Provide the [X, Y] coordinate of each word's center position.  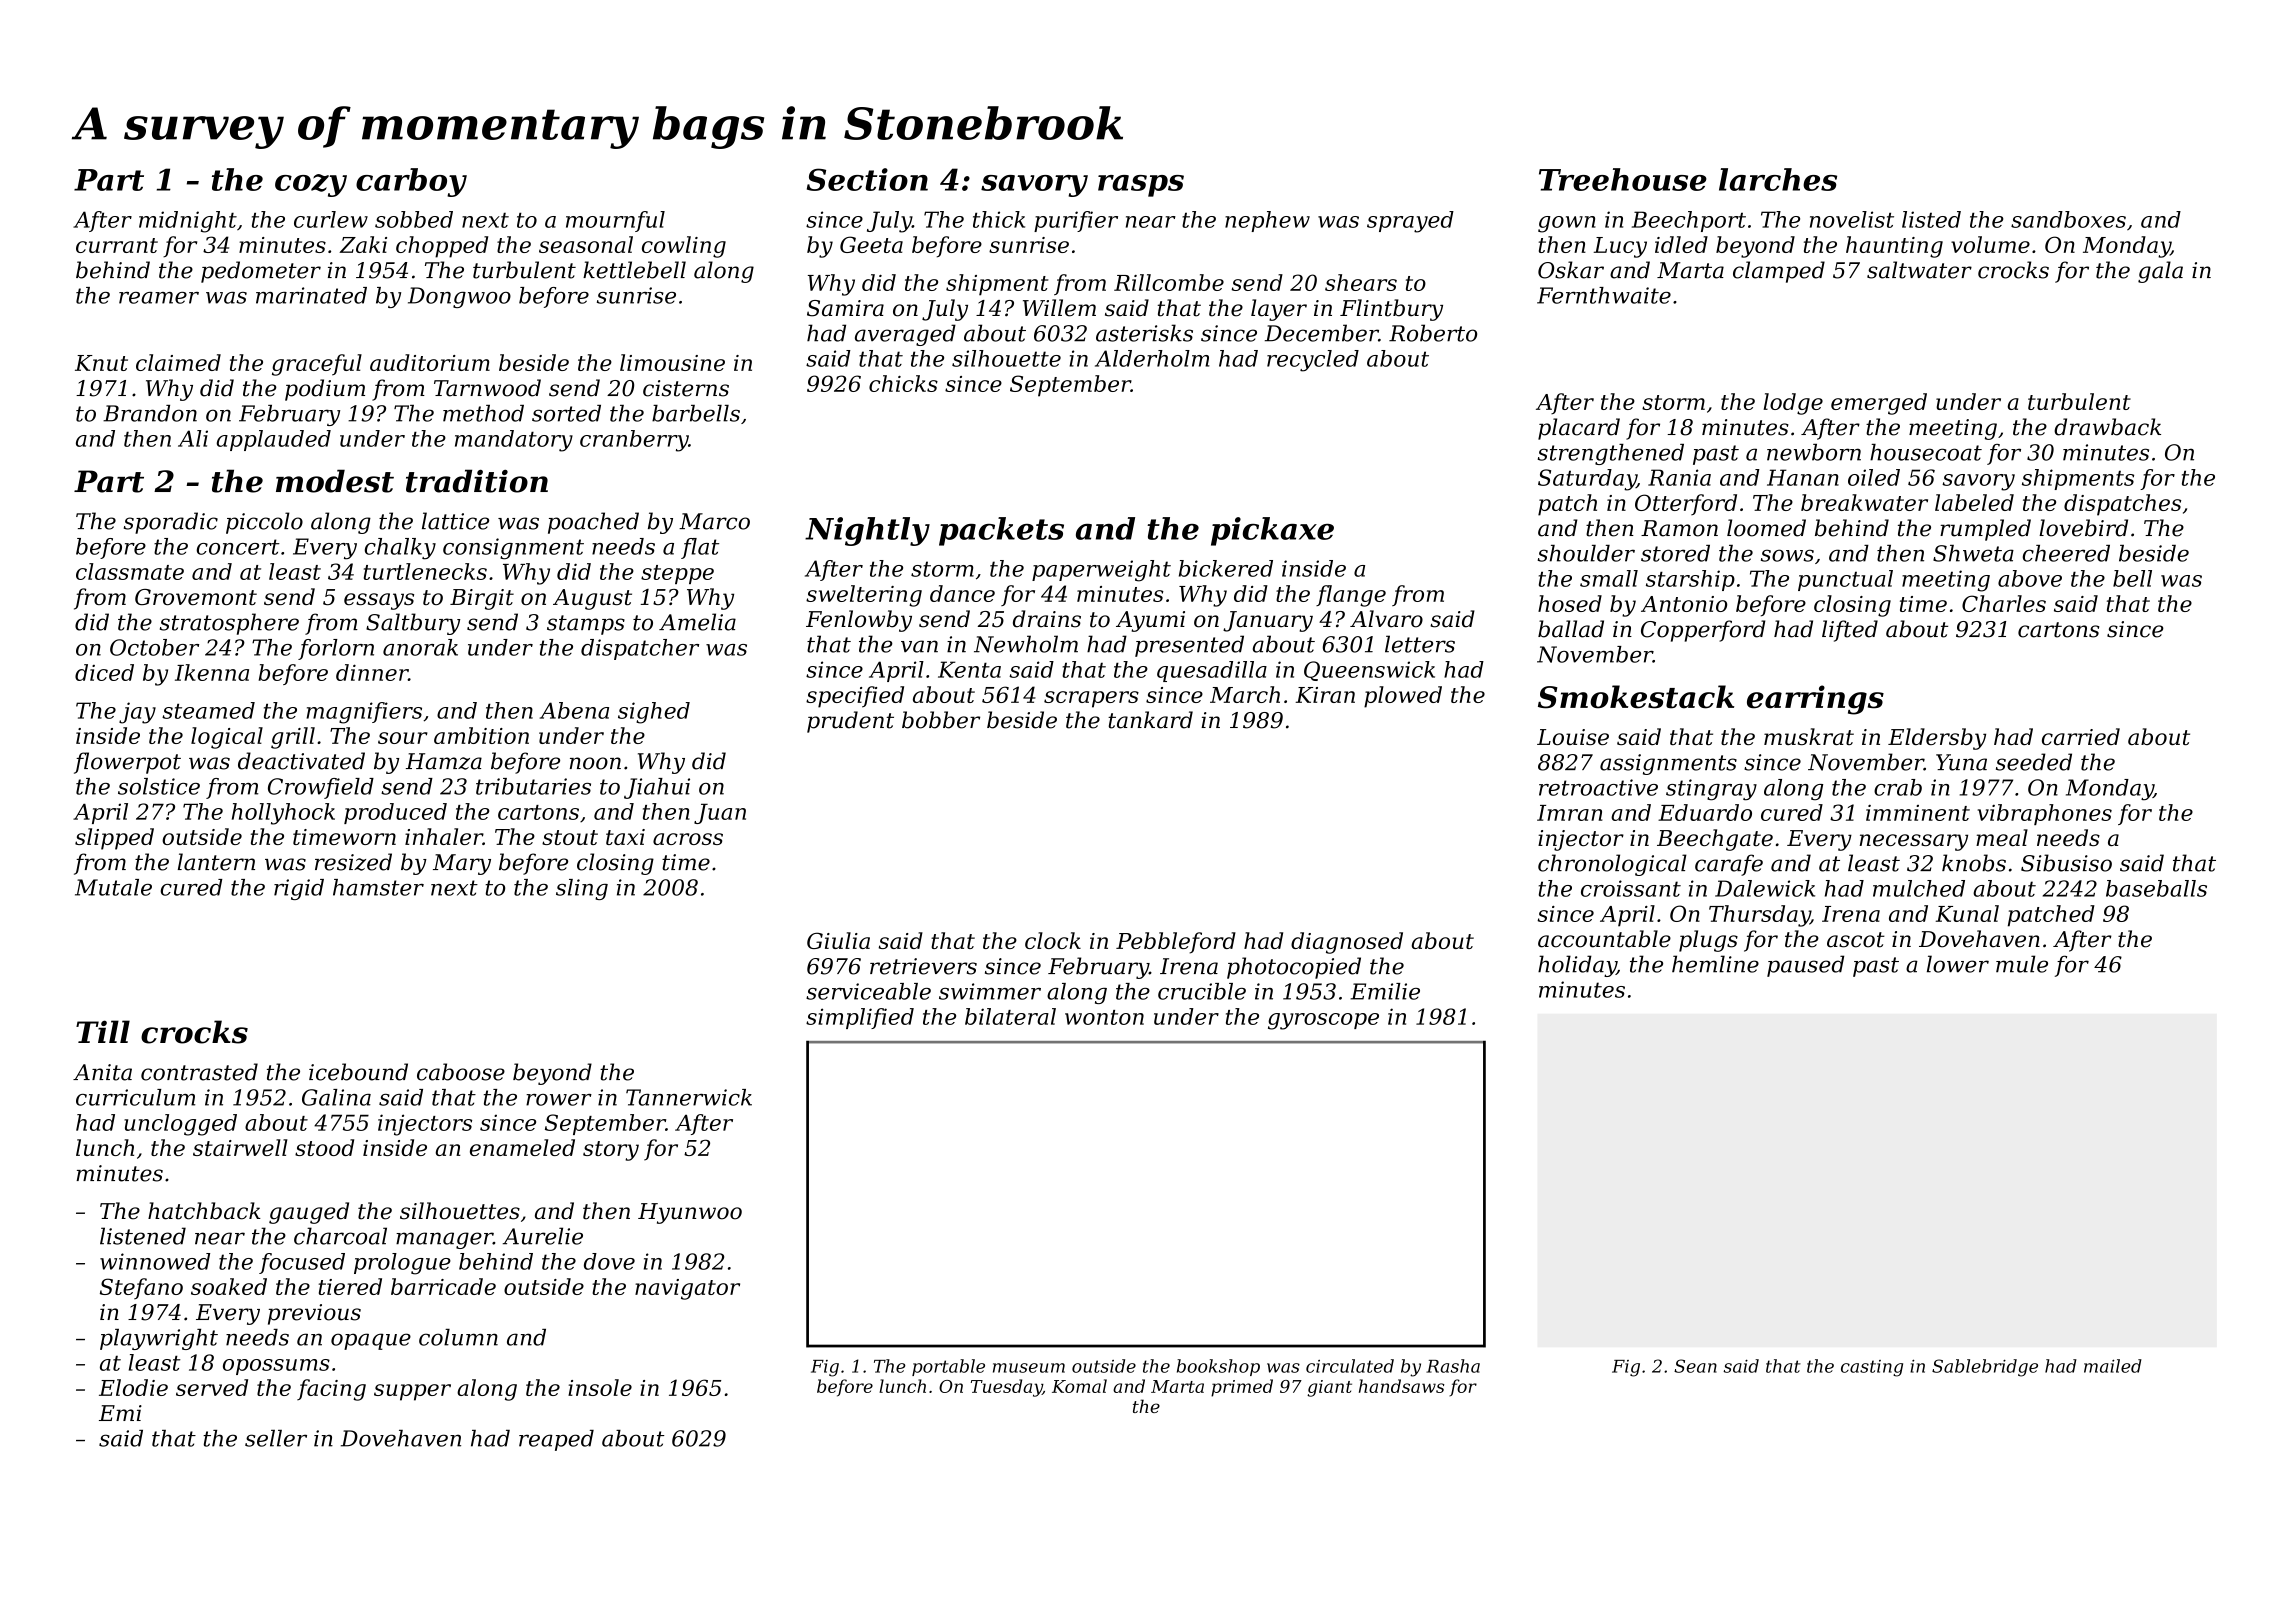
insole [600, 1387]
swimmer [990, 991]
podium [325, 390]
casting [1872, 1368]
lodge [1793, 404]
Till [103, 1031]
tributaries [533, 786]
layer [1279, 310]
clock [1053, 940]
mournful [615, 221]
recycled [1313, 361]
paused [1805, 966]
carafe [1729, 865]
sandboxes [2068, 219]
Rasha [1453, 1366]
